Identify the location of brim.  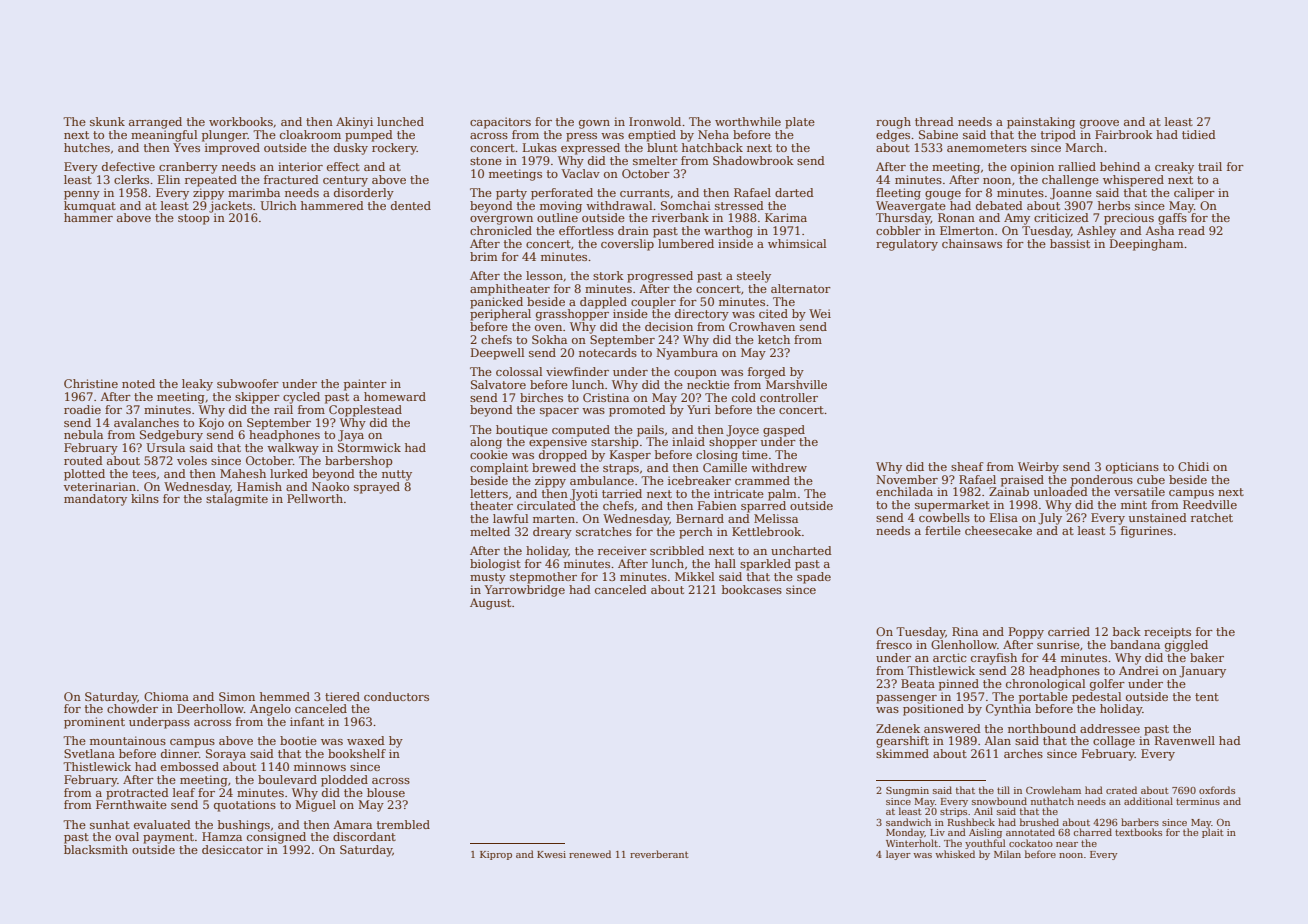
(484, 256).
